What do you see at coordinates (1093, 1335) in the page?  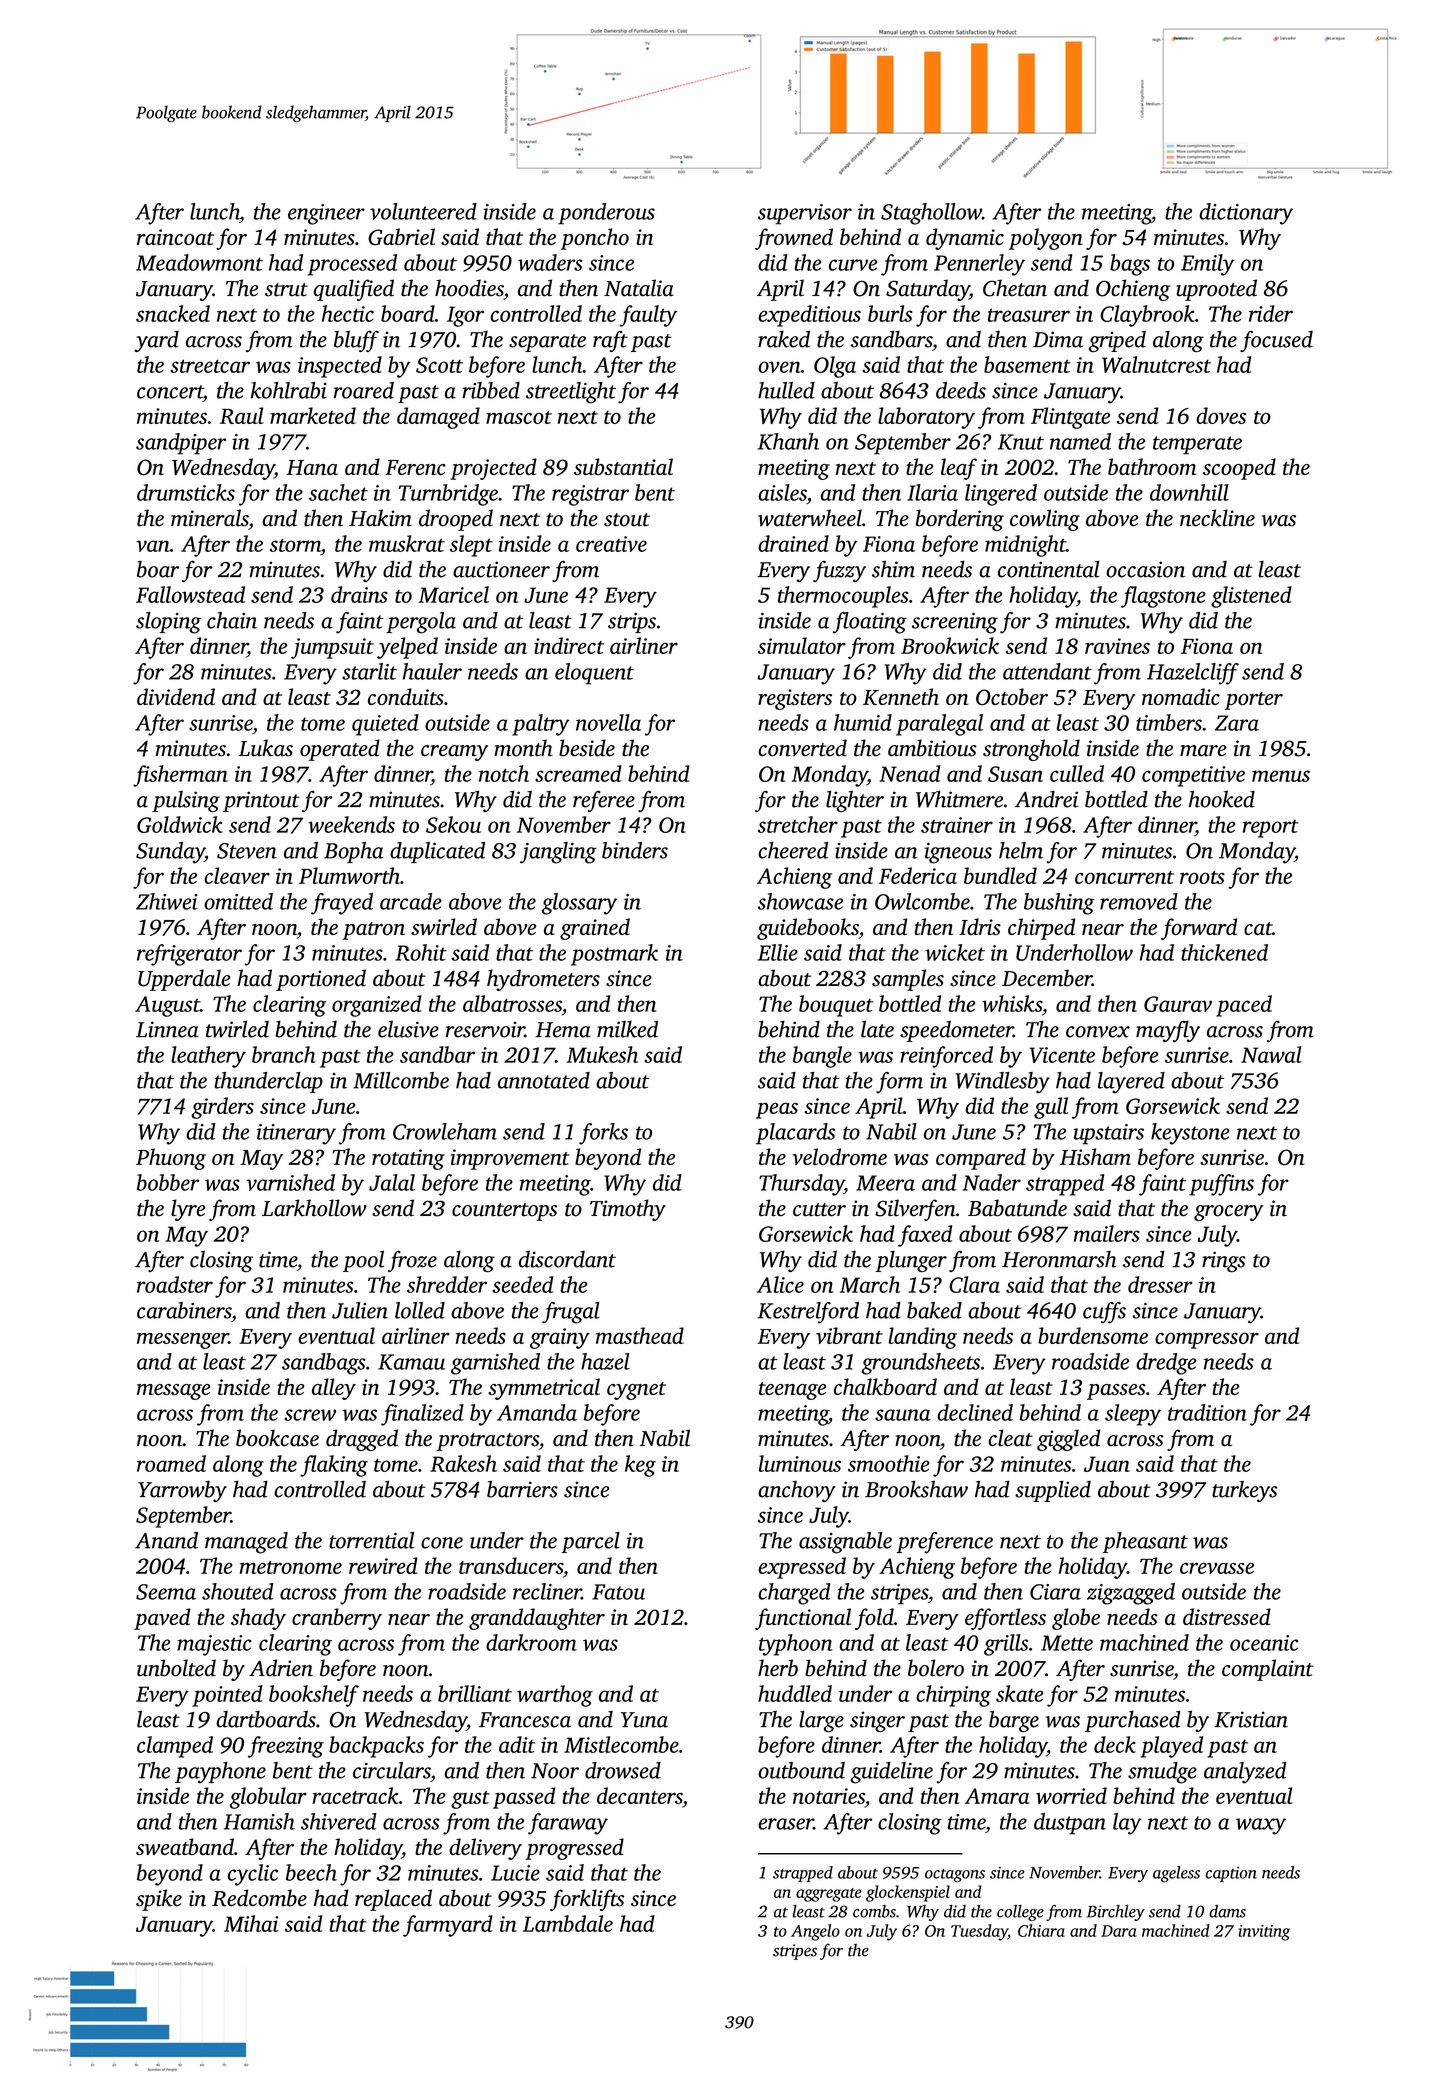 I see `burdensome` at bounding box center [1093, 1335].
